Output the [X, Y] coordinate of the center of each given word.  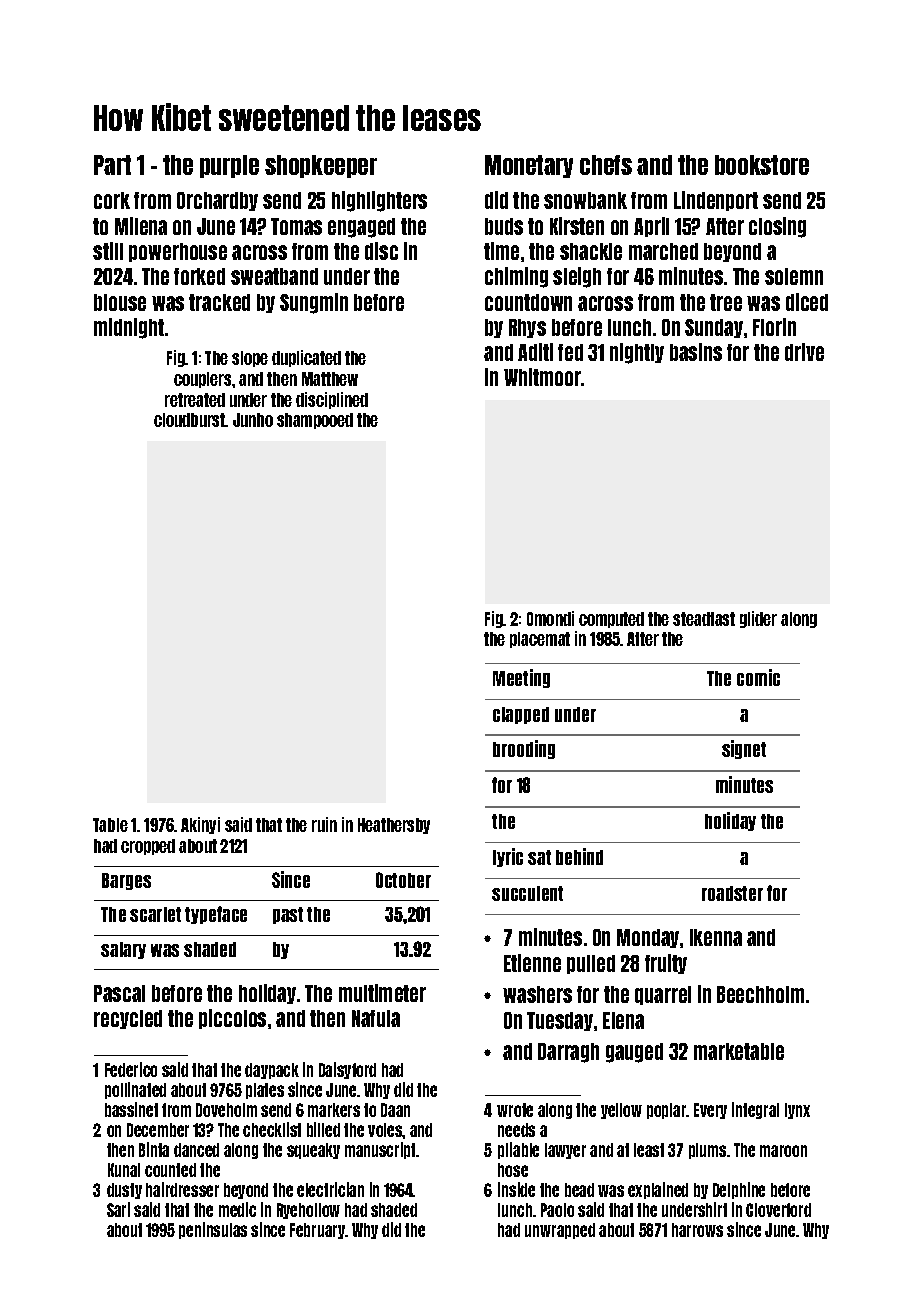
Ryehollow [308, 1211]
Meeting [521, 678]
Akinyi [200, 825]
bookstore [762, 165]
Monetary [529, 166]
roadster [732, 893]
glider [758, 619]
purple [229, 166]
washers [537, 994]
